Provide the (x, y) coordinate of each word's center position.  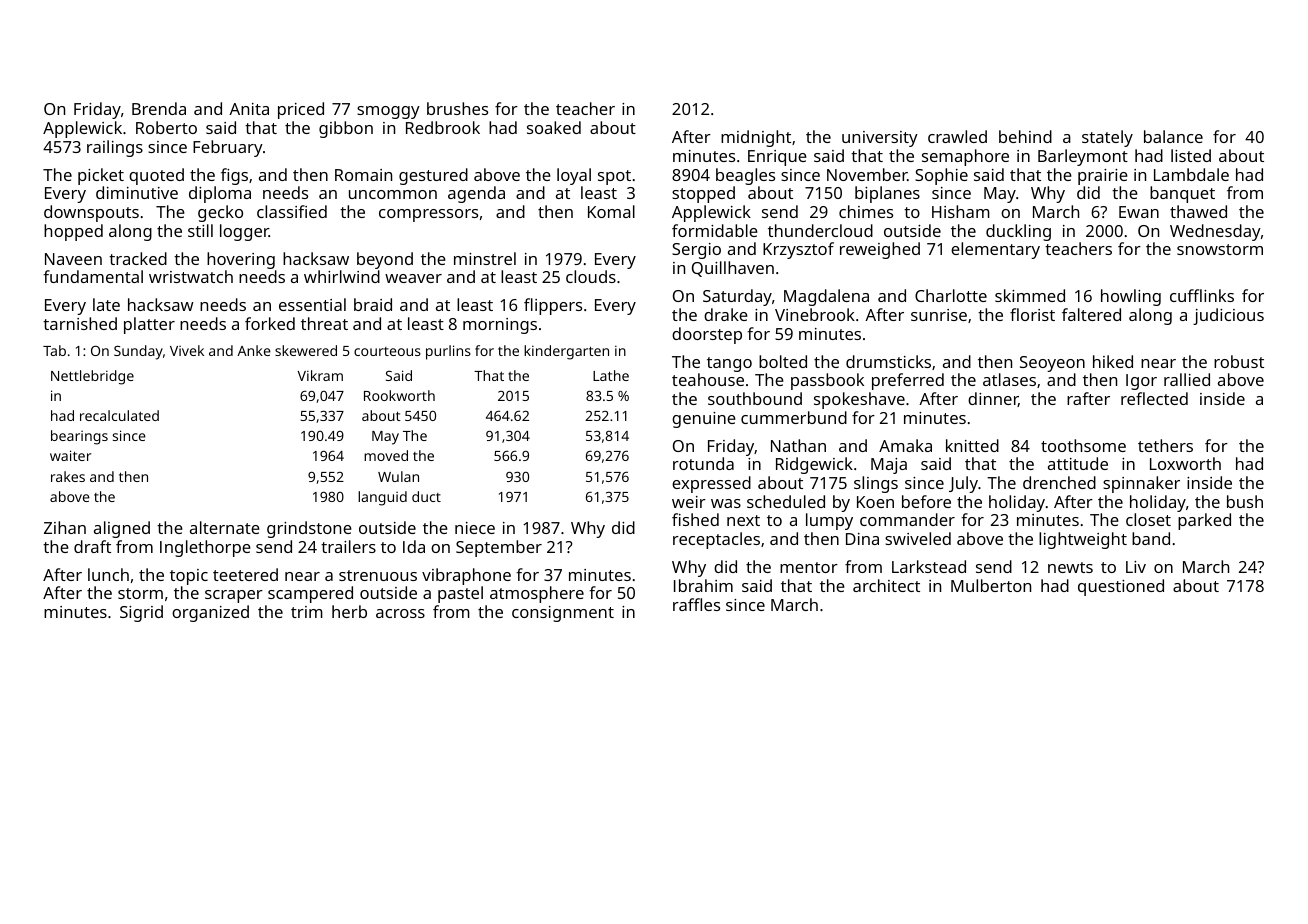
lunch (108, 574)
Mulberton (991, 585)
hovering (241, 260)
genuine (704, 420)
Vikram (320, 375)
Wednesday (1215, 232)
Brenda (159, 108)
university (880, 139)
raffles (696, 604)
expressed (711, 484)
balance (1173, 136)
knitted (972, 445)
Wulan (398, 476)
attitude (1078, 463)
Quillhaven (733, 269)
